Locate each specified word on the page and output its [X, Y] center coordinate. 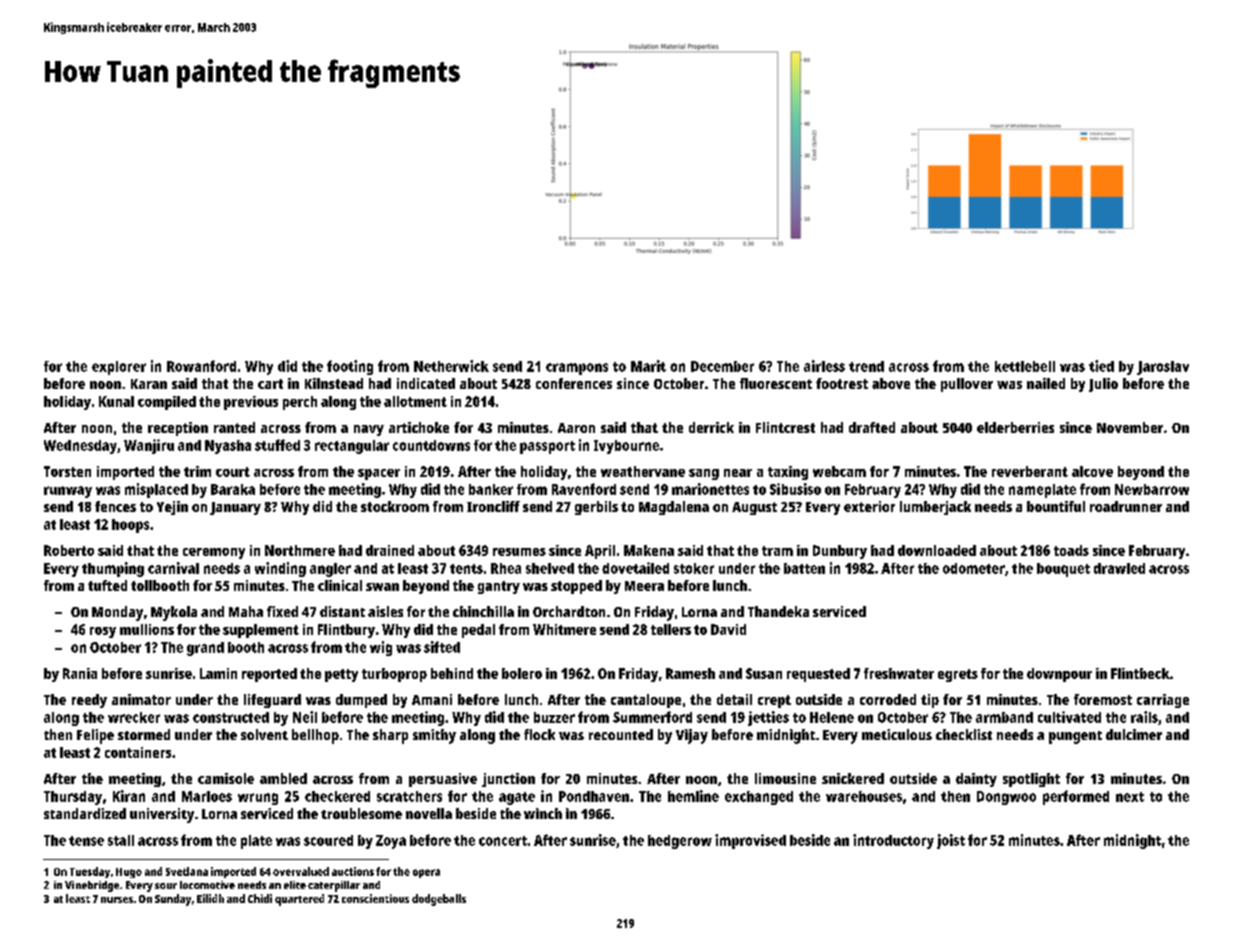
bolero [522, 673]
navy [369, 430]
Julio [1103, 385]
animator [141, 699]
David [728, 629]
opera [426, 873]
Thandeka [778, 611]
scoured [328, 840]
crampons [577, 369]
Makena [649, 550]
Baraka [233, 489]
